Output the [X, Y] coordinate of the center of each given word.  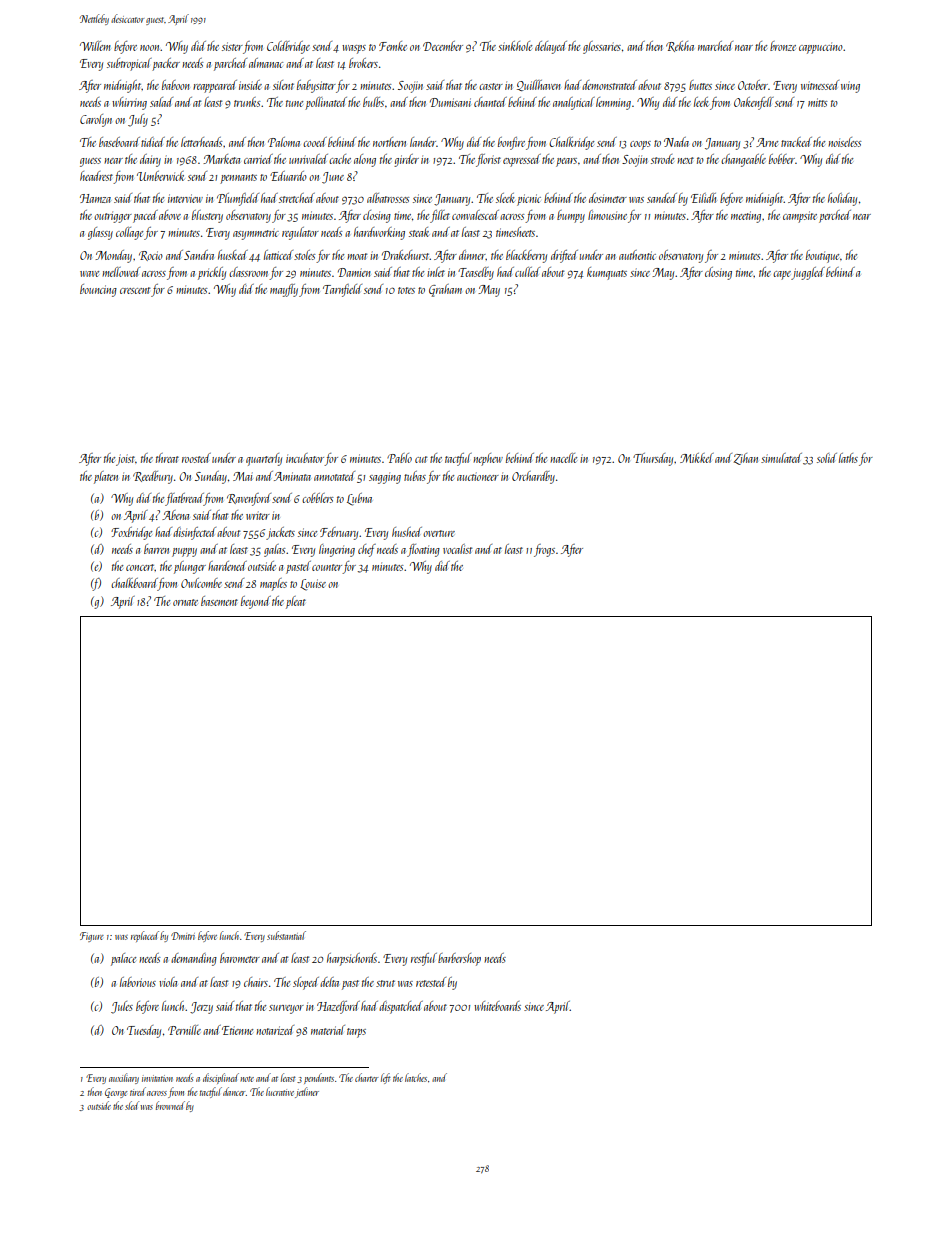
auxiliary [124, 1078]
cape [782, 275]
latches [416, 1077]
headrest [96, 176]
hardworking [379, 233]
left [386, 1078]
